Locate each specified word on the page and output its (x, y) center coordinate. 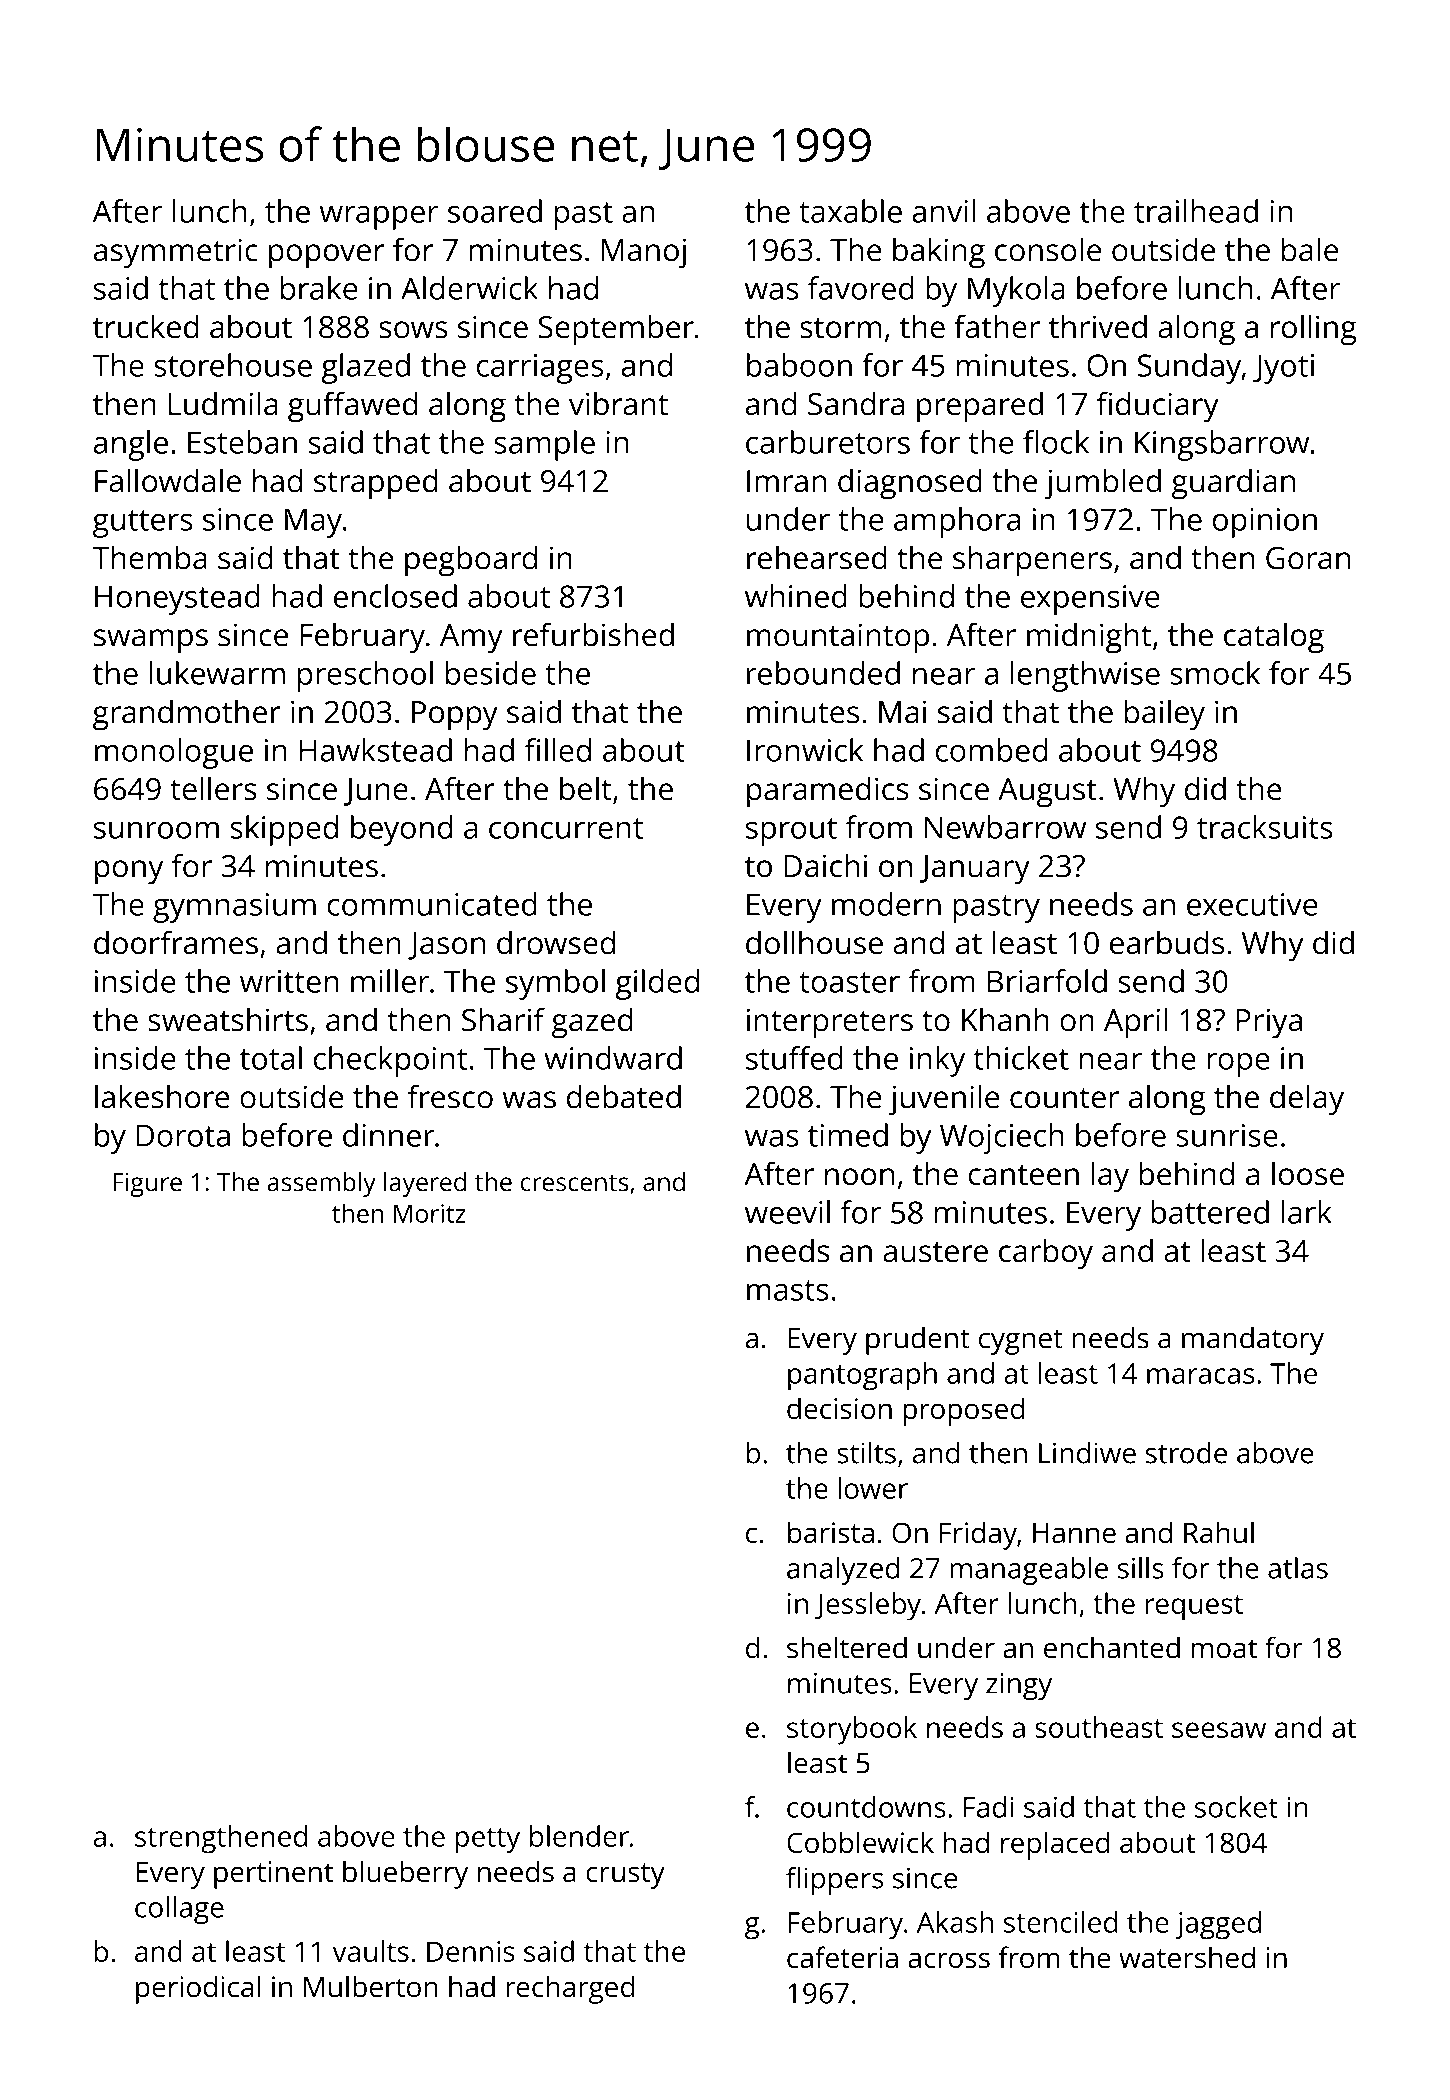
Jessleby (868, 1606)
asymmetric (176, 253)
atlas (1298, 1568)
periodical (198, 1989)
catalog (1274, 638)
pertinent (273, 1875)
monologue (174, 753)
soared (495, 211)
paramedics (828, 792)
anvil (943, 211)
